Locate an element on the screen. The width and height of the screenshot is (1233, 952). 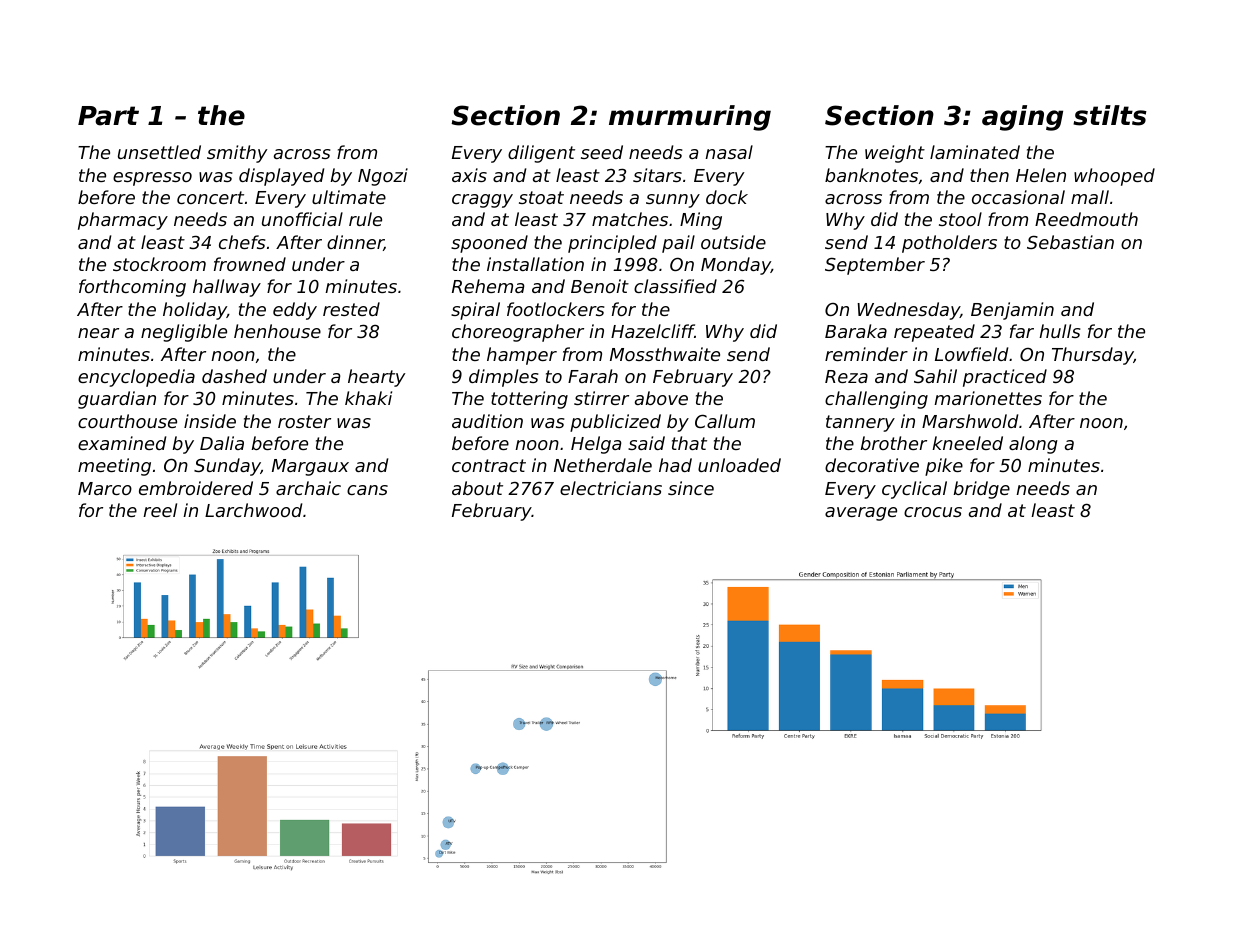
aging is located at coordinates (1022, 118).
